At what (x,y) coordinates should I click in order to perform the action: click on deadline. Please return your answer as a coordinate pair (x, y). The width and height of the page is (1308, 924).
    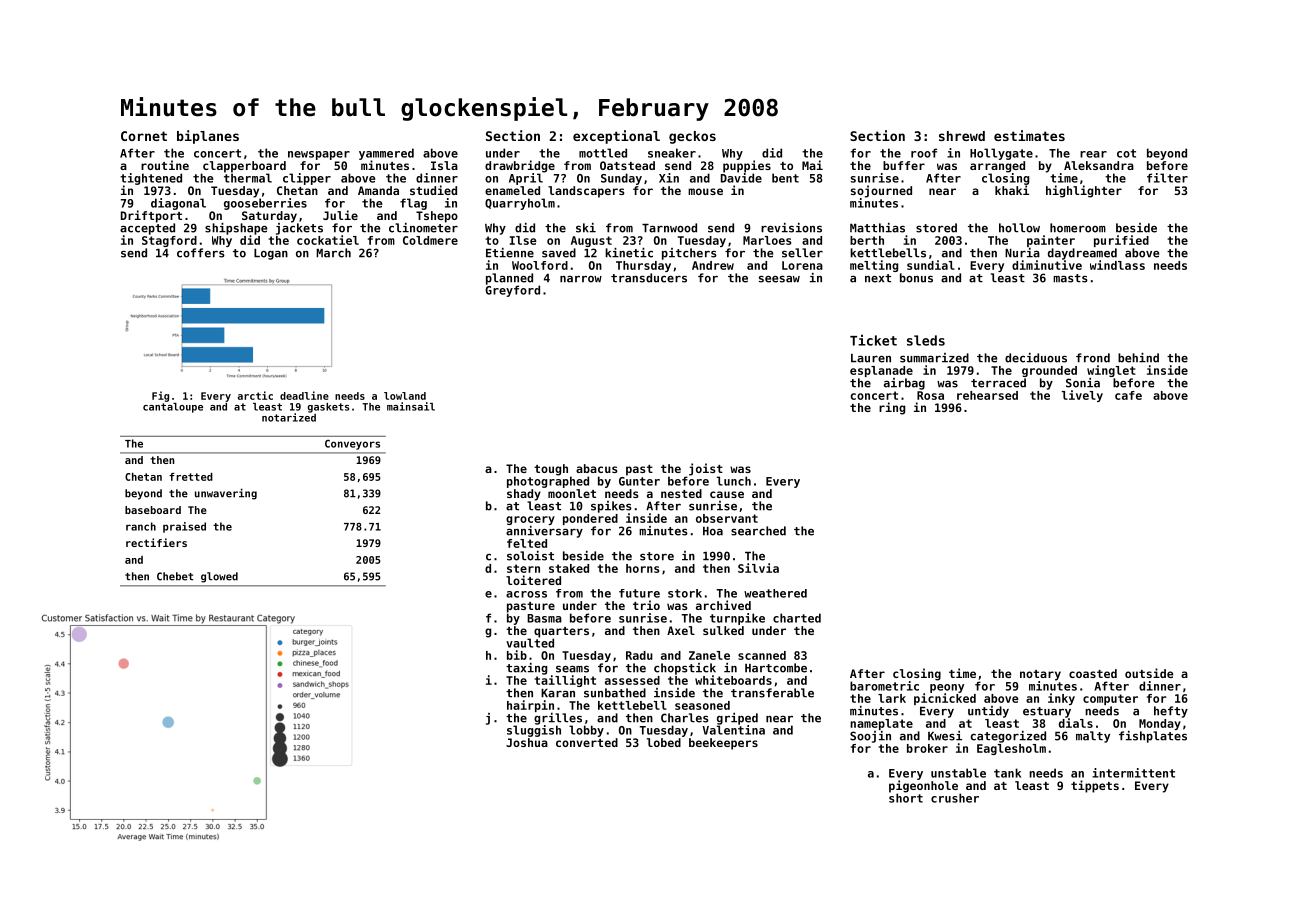
    Looking at the image, I should click on (304, 395).
